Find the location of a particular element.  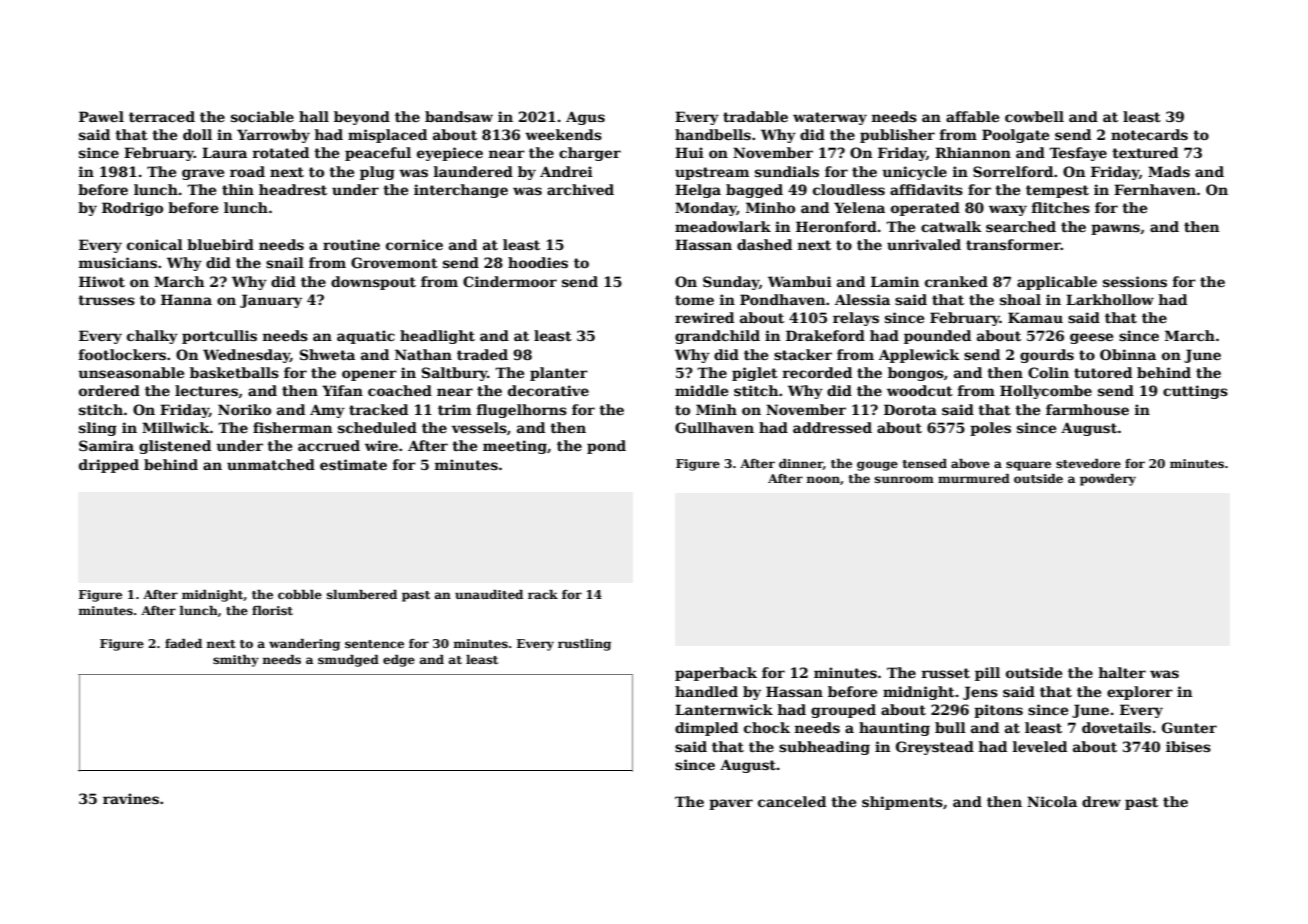

murmured is located at coordinates (974, 478).
